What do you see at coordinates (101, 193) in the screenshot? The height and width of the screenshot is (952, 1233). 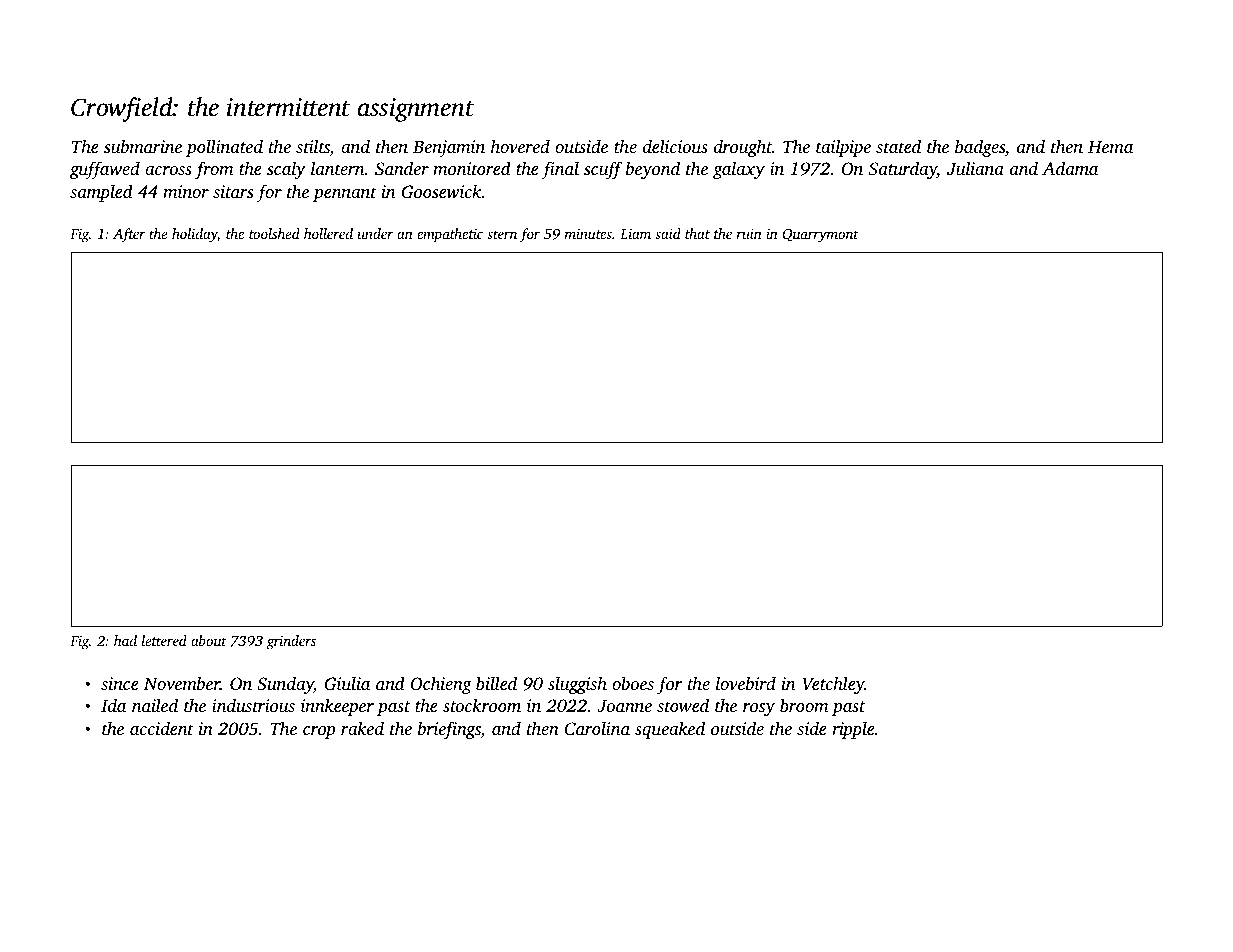 I see `sampled` at bounding box center [101, 193].
